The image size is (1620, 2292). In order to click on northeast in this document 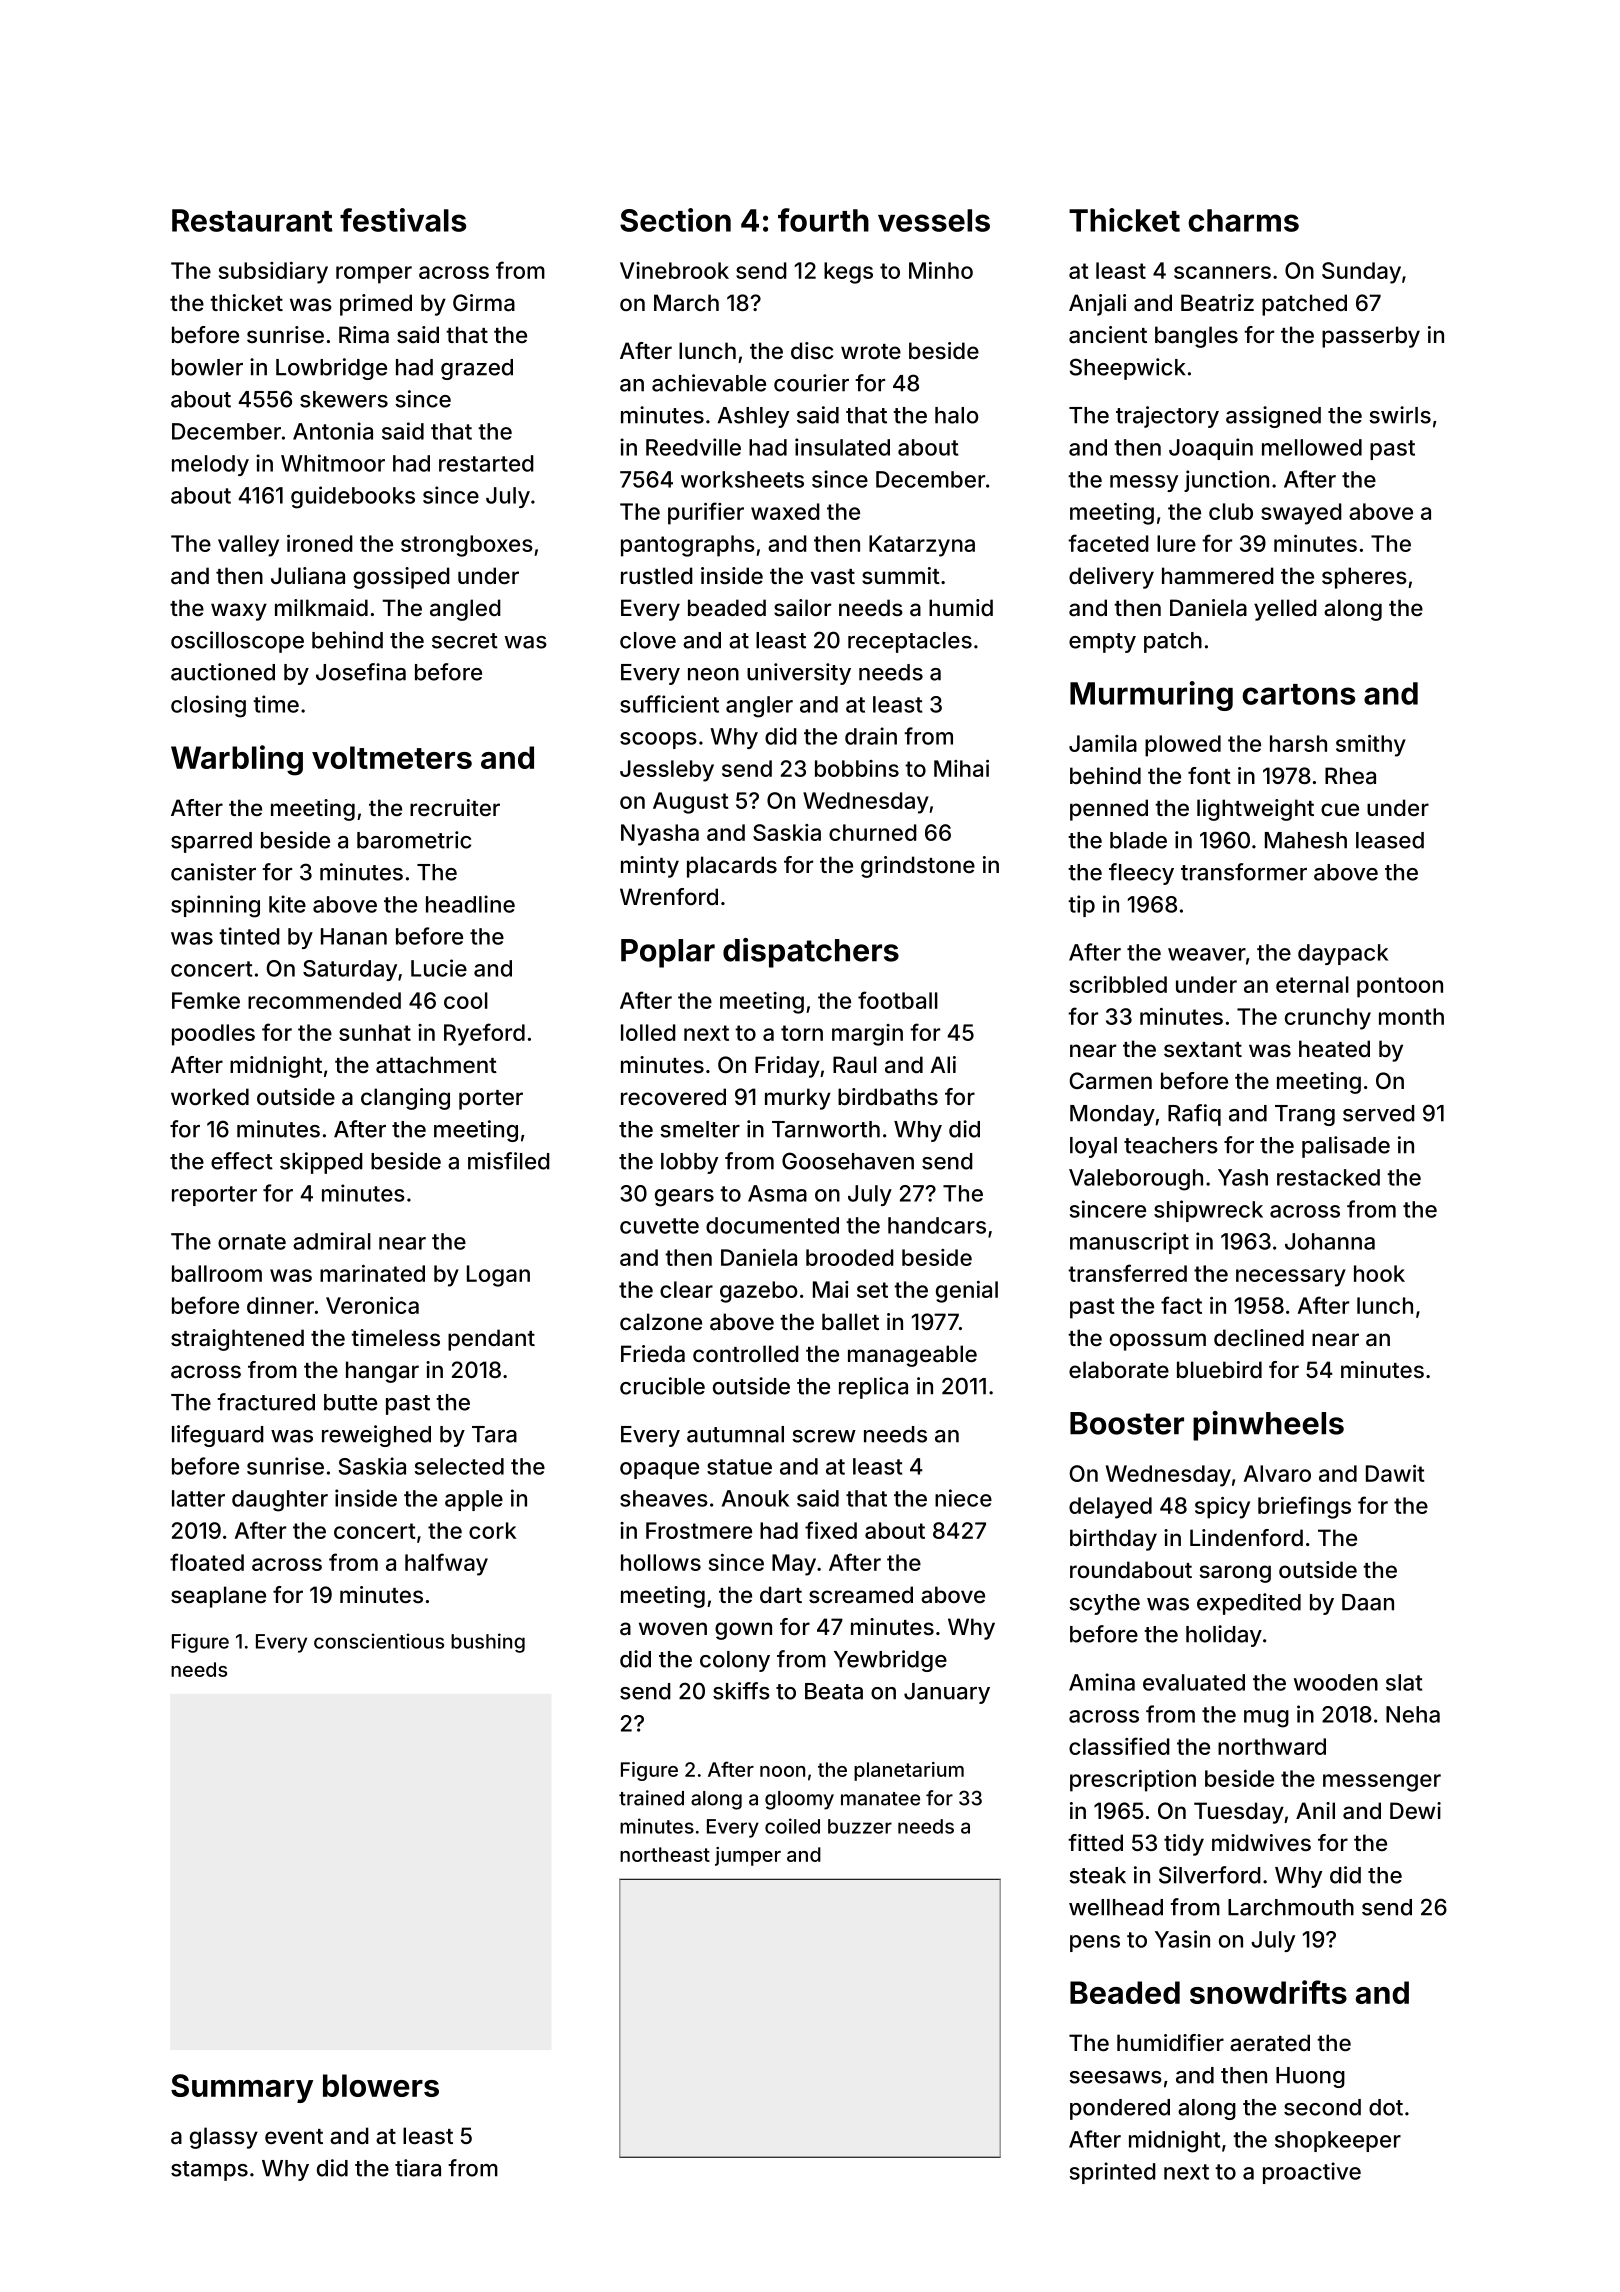, I will do `click(665, 1854)`.
